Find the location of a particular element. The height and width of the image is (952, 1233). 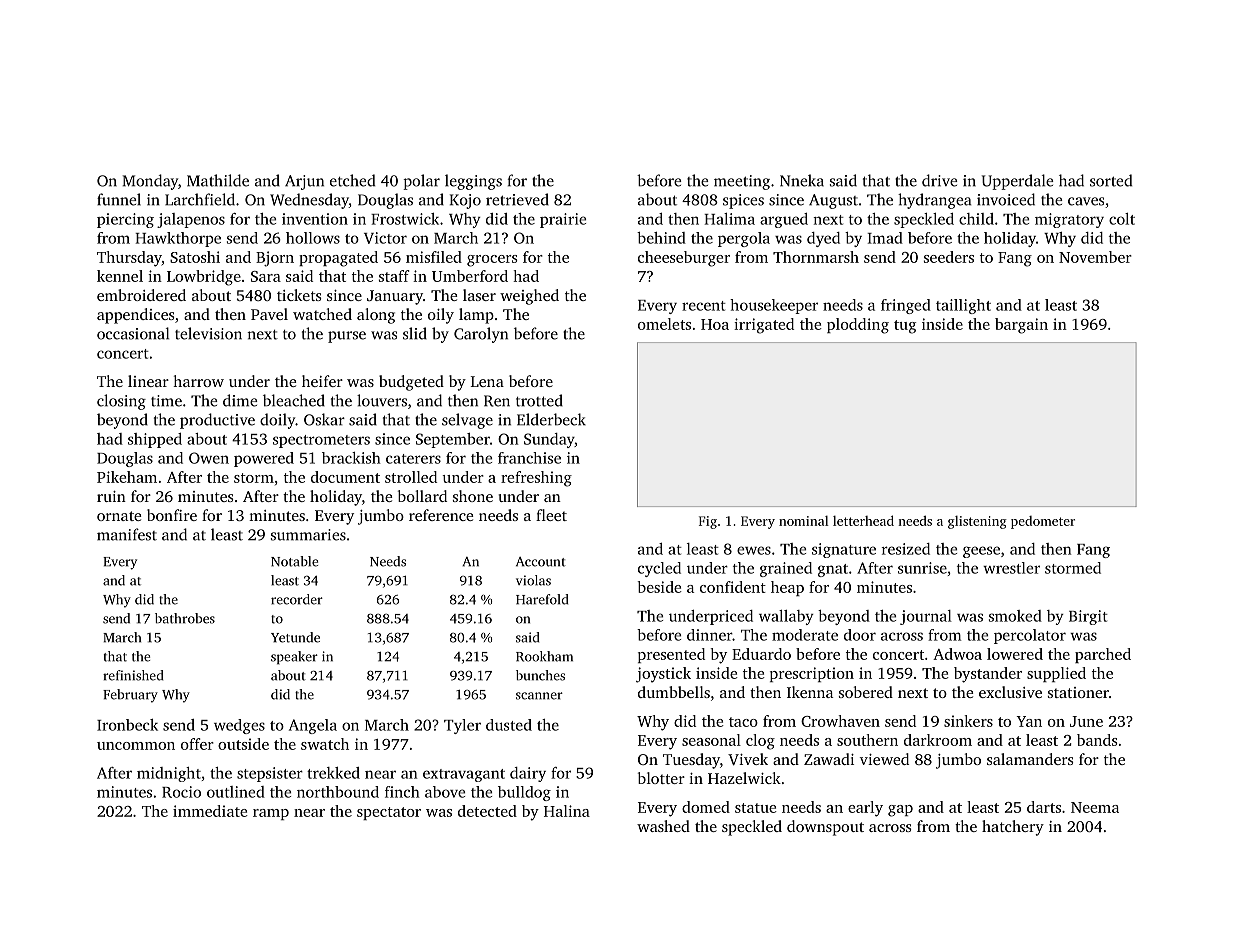

trekked is located at coordinates (333, 773).
